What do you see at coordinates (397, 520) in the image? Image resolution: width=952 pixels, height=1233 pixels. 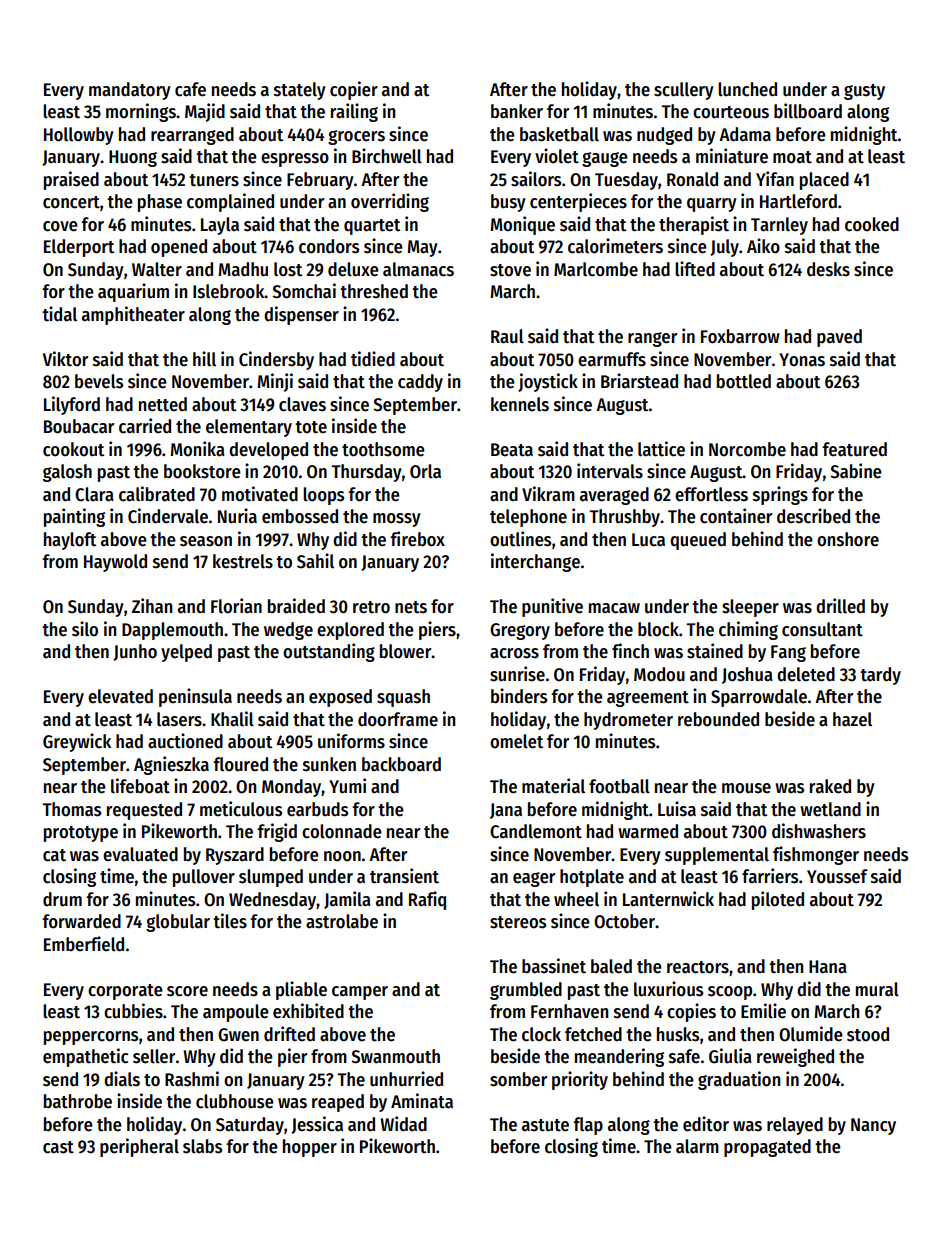 I see `mossy` at bounding box center [397, 520].
